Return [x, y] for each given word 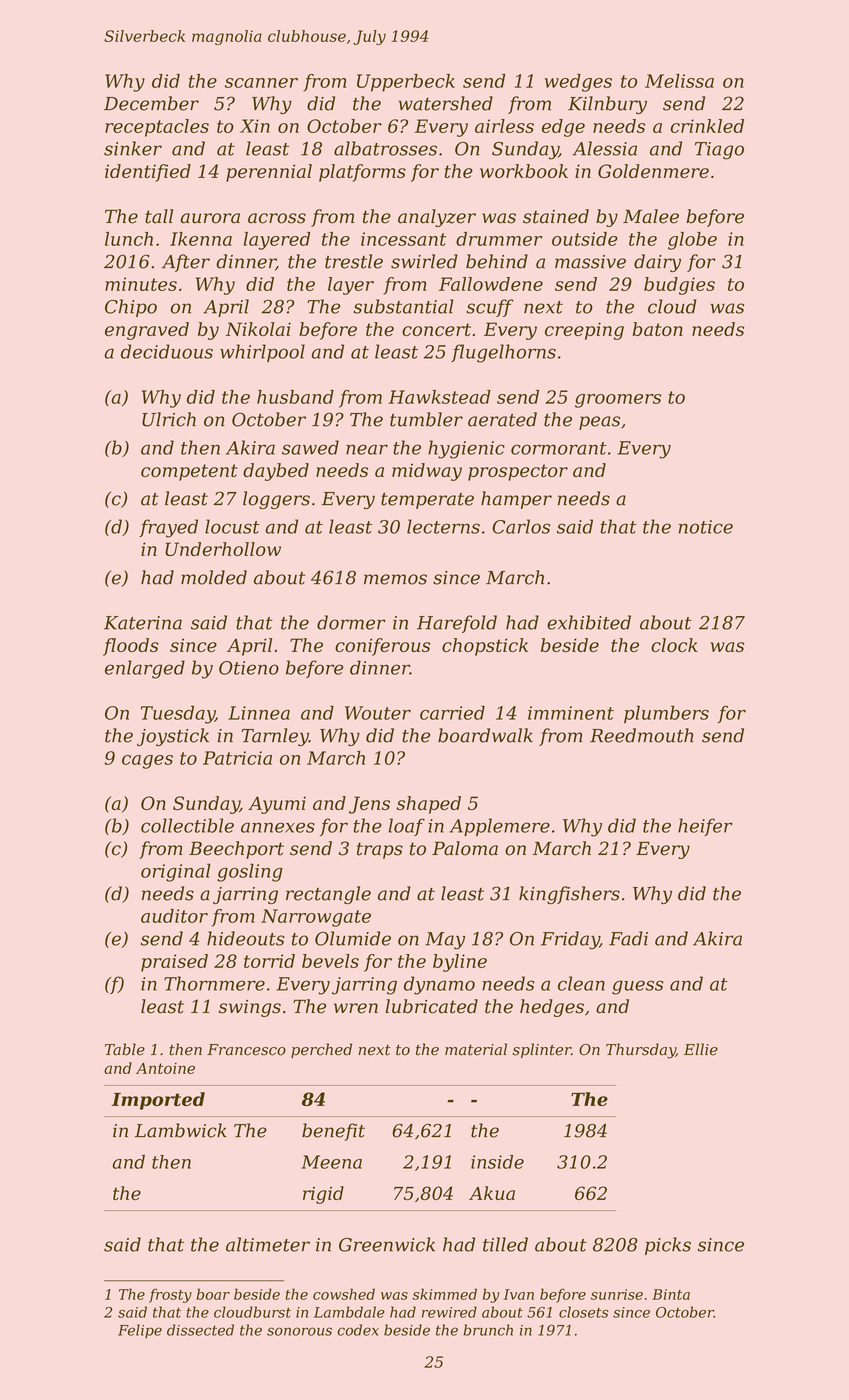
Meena [331, 1162]
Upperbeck [406, 83]
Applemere [499, 827]
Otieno [249, 668]
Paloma [465, 848]
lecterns [443, 526]
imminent [571, 713]
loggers [276, 500]
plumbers [666, 714]
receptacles [157, 128]
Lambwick [181, 1130]
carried [452, 712]
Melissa [679, 81]
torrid [269, 961]
